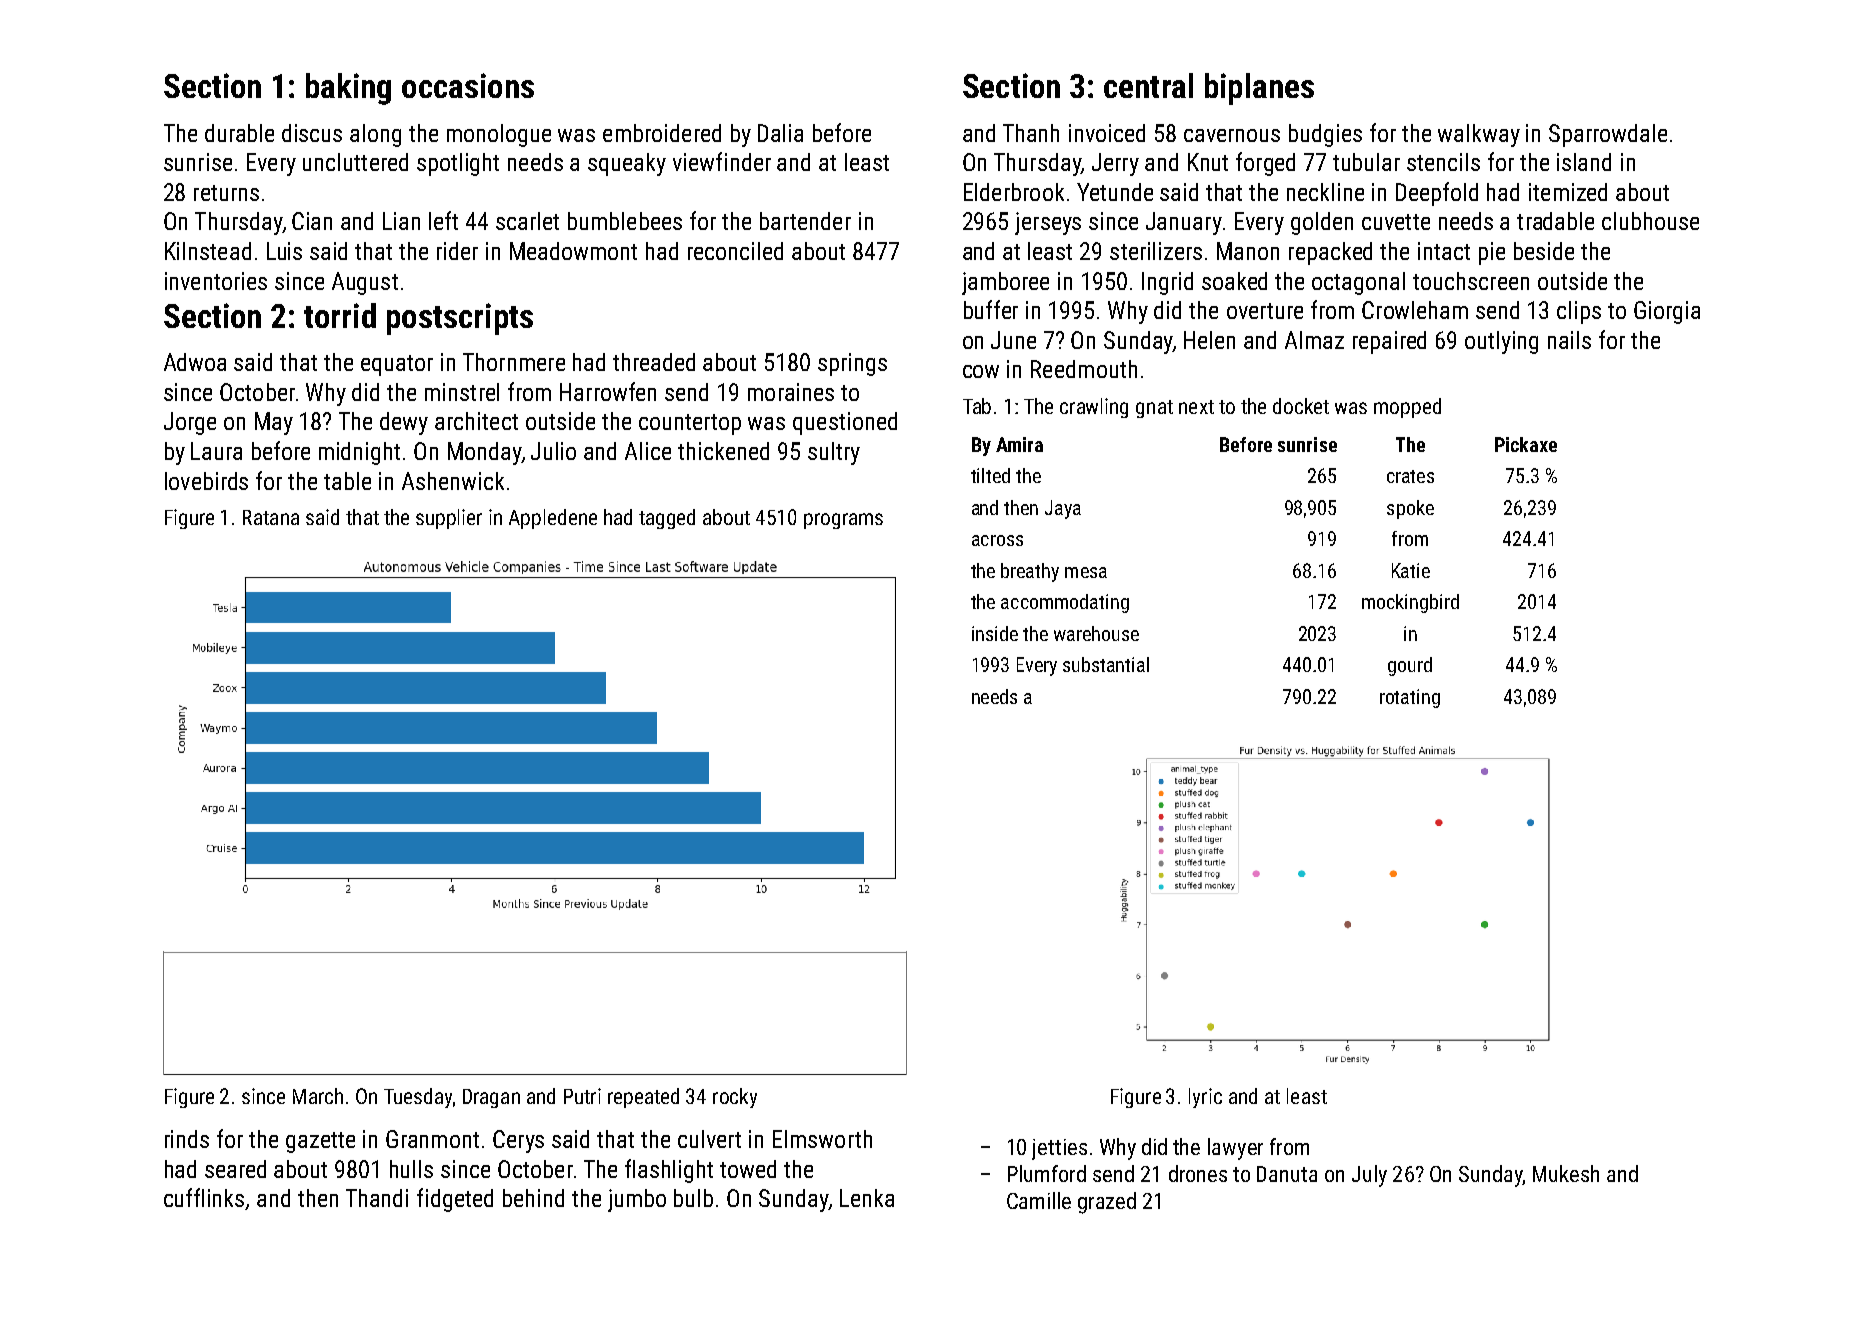 Image resolution: width=1868 pixels, height=1321 pixels. Describe the element at coordinates (1569, 340) in the screenshot. I see `nails` at that location.
